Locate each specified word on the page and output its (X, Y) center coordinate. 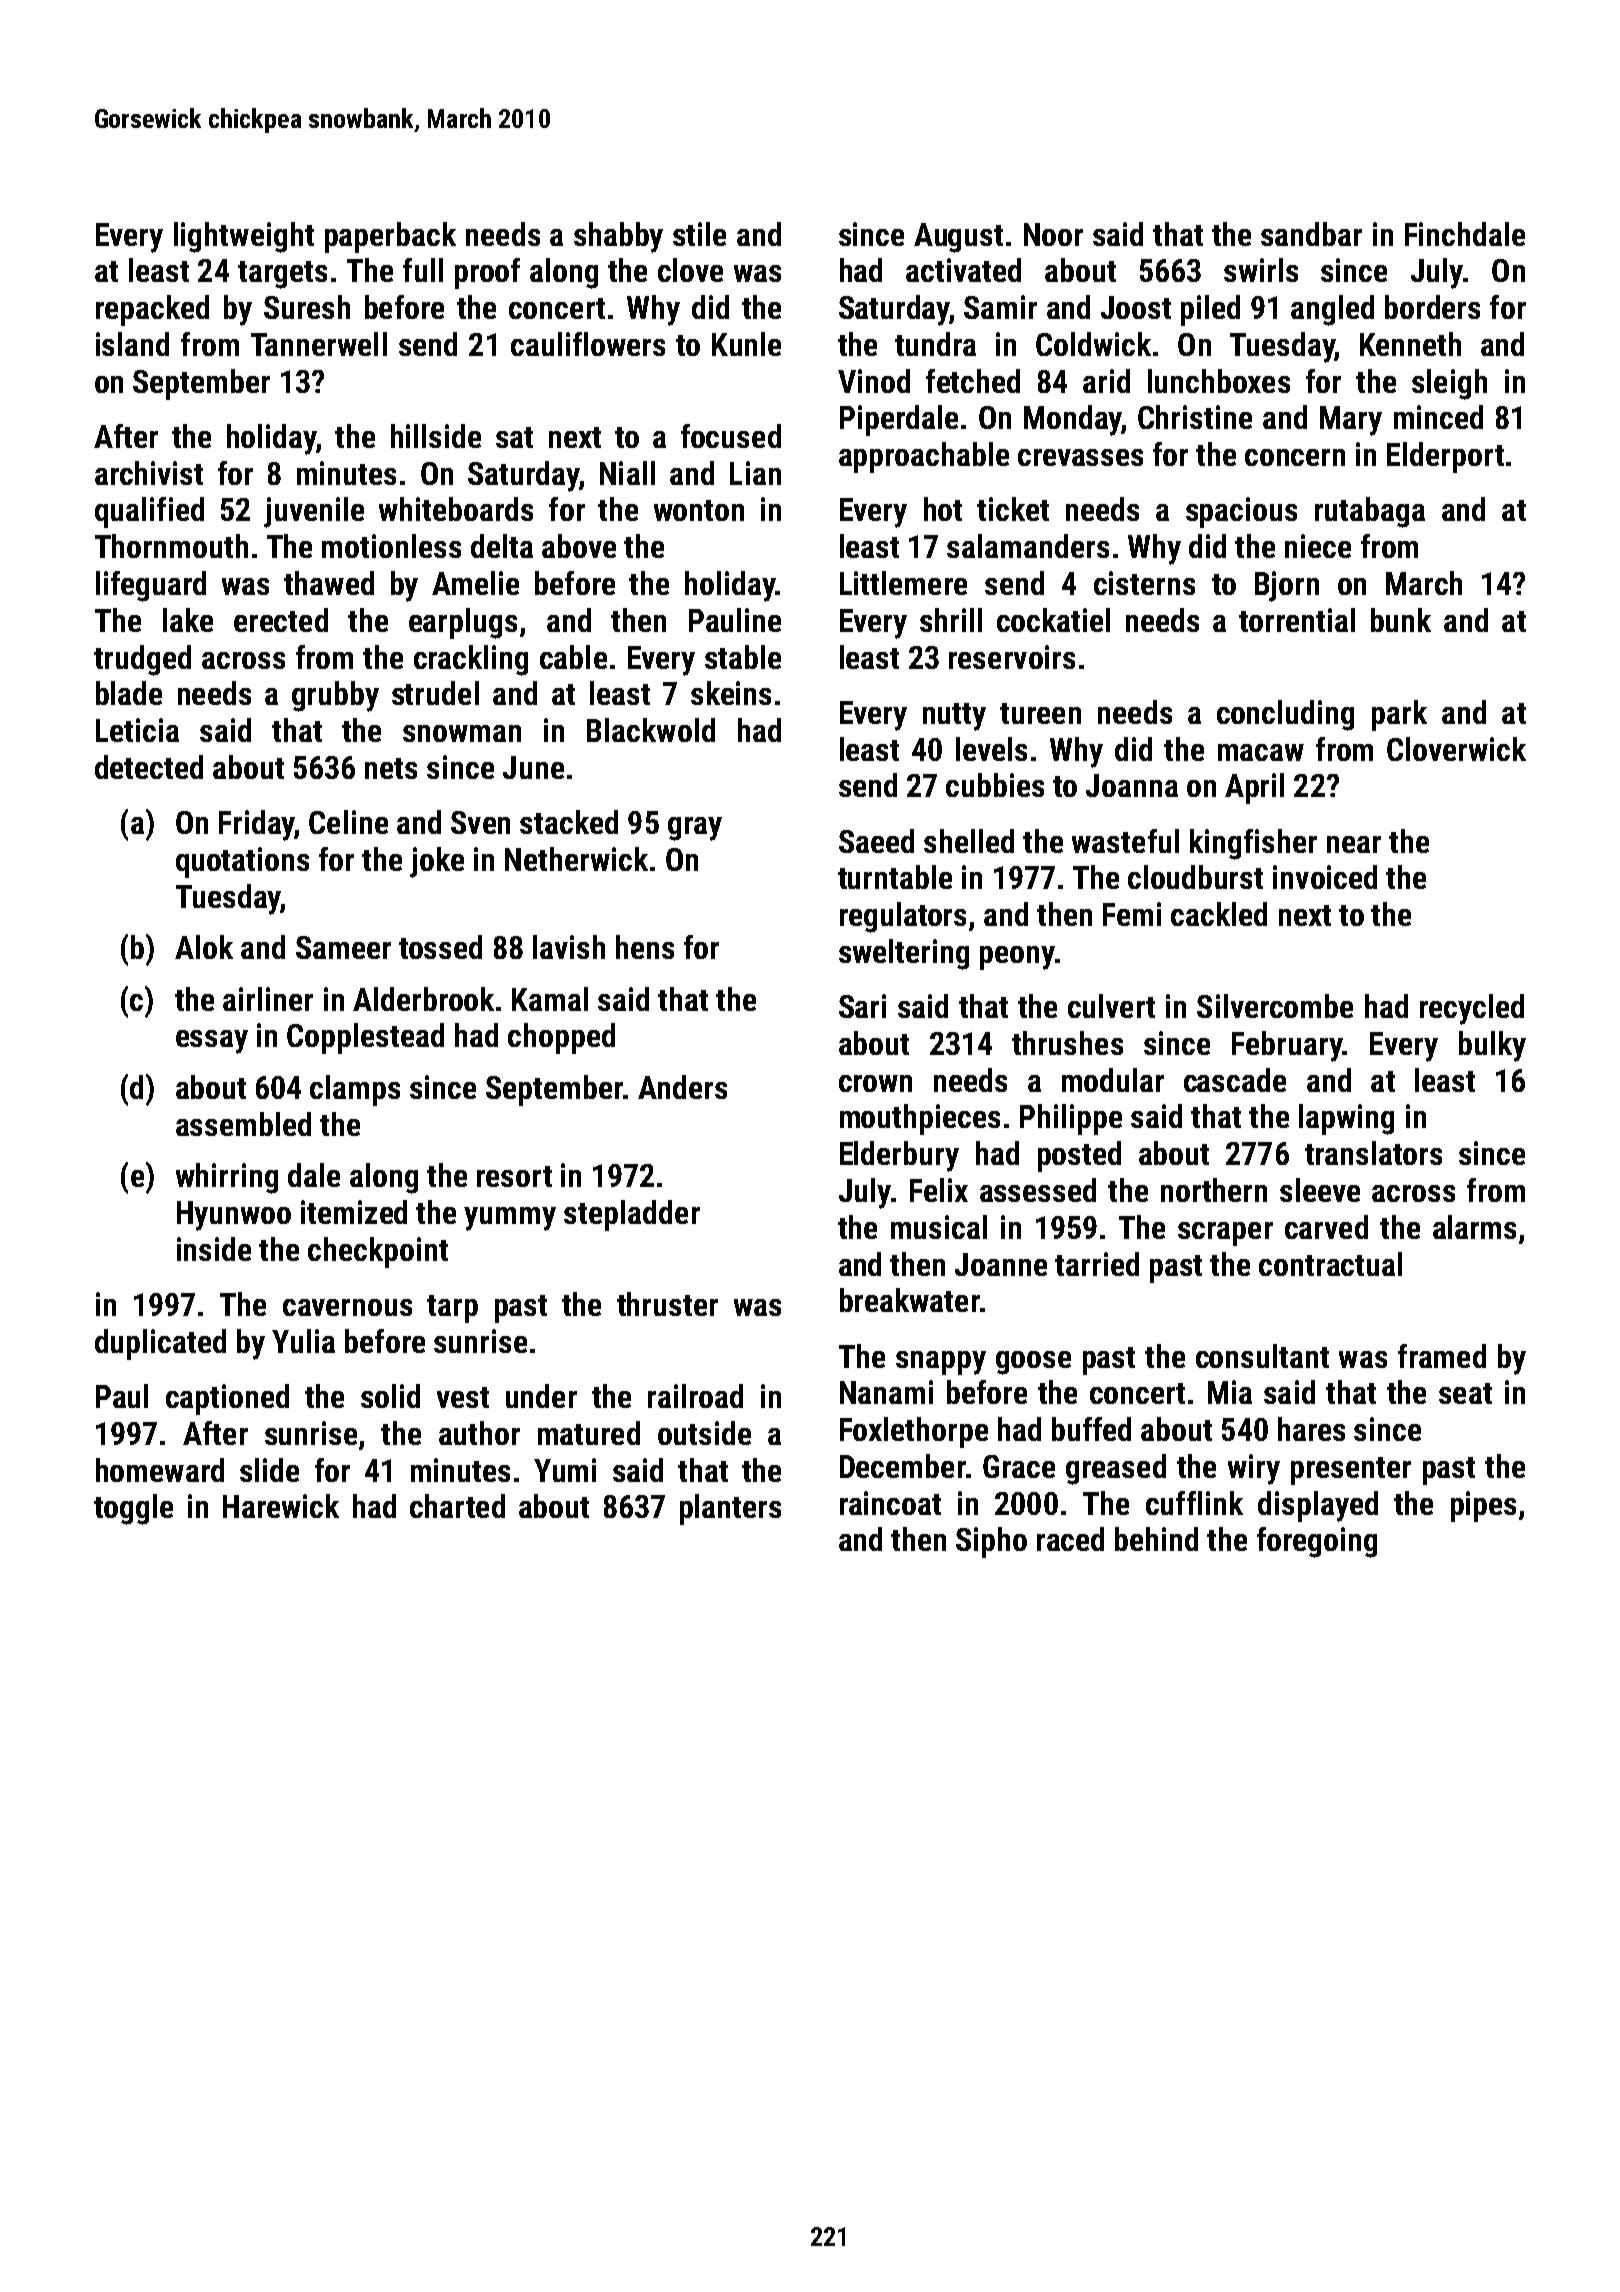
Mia (1230, 1392)
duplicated (160, 1344)
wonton (699, 510)
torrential (1297, 620)
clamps (355, 1090)
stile (699, 234)
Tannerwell (319, 344)
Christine (1195, 417)
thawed (329, 583)
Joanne (1001, 1264)
